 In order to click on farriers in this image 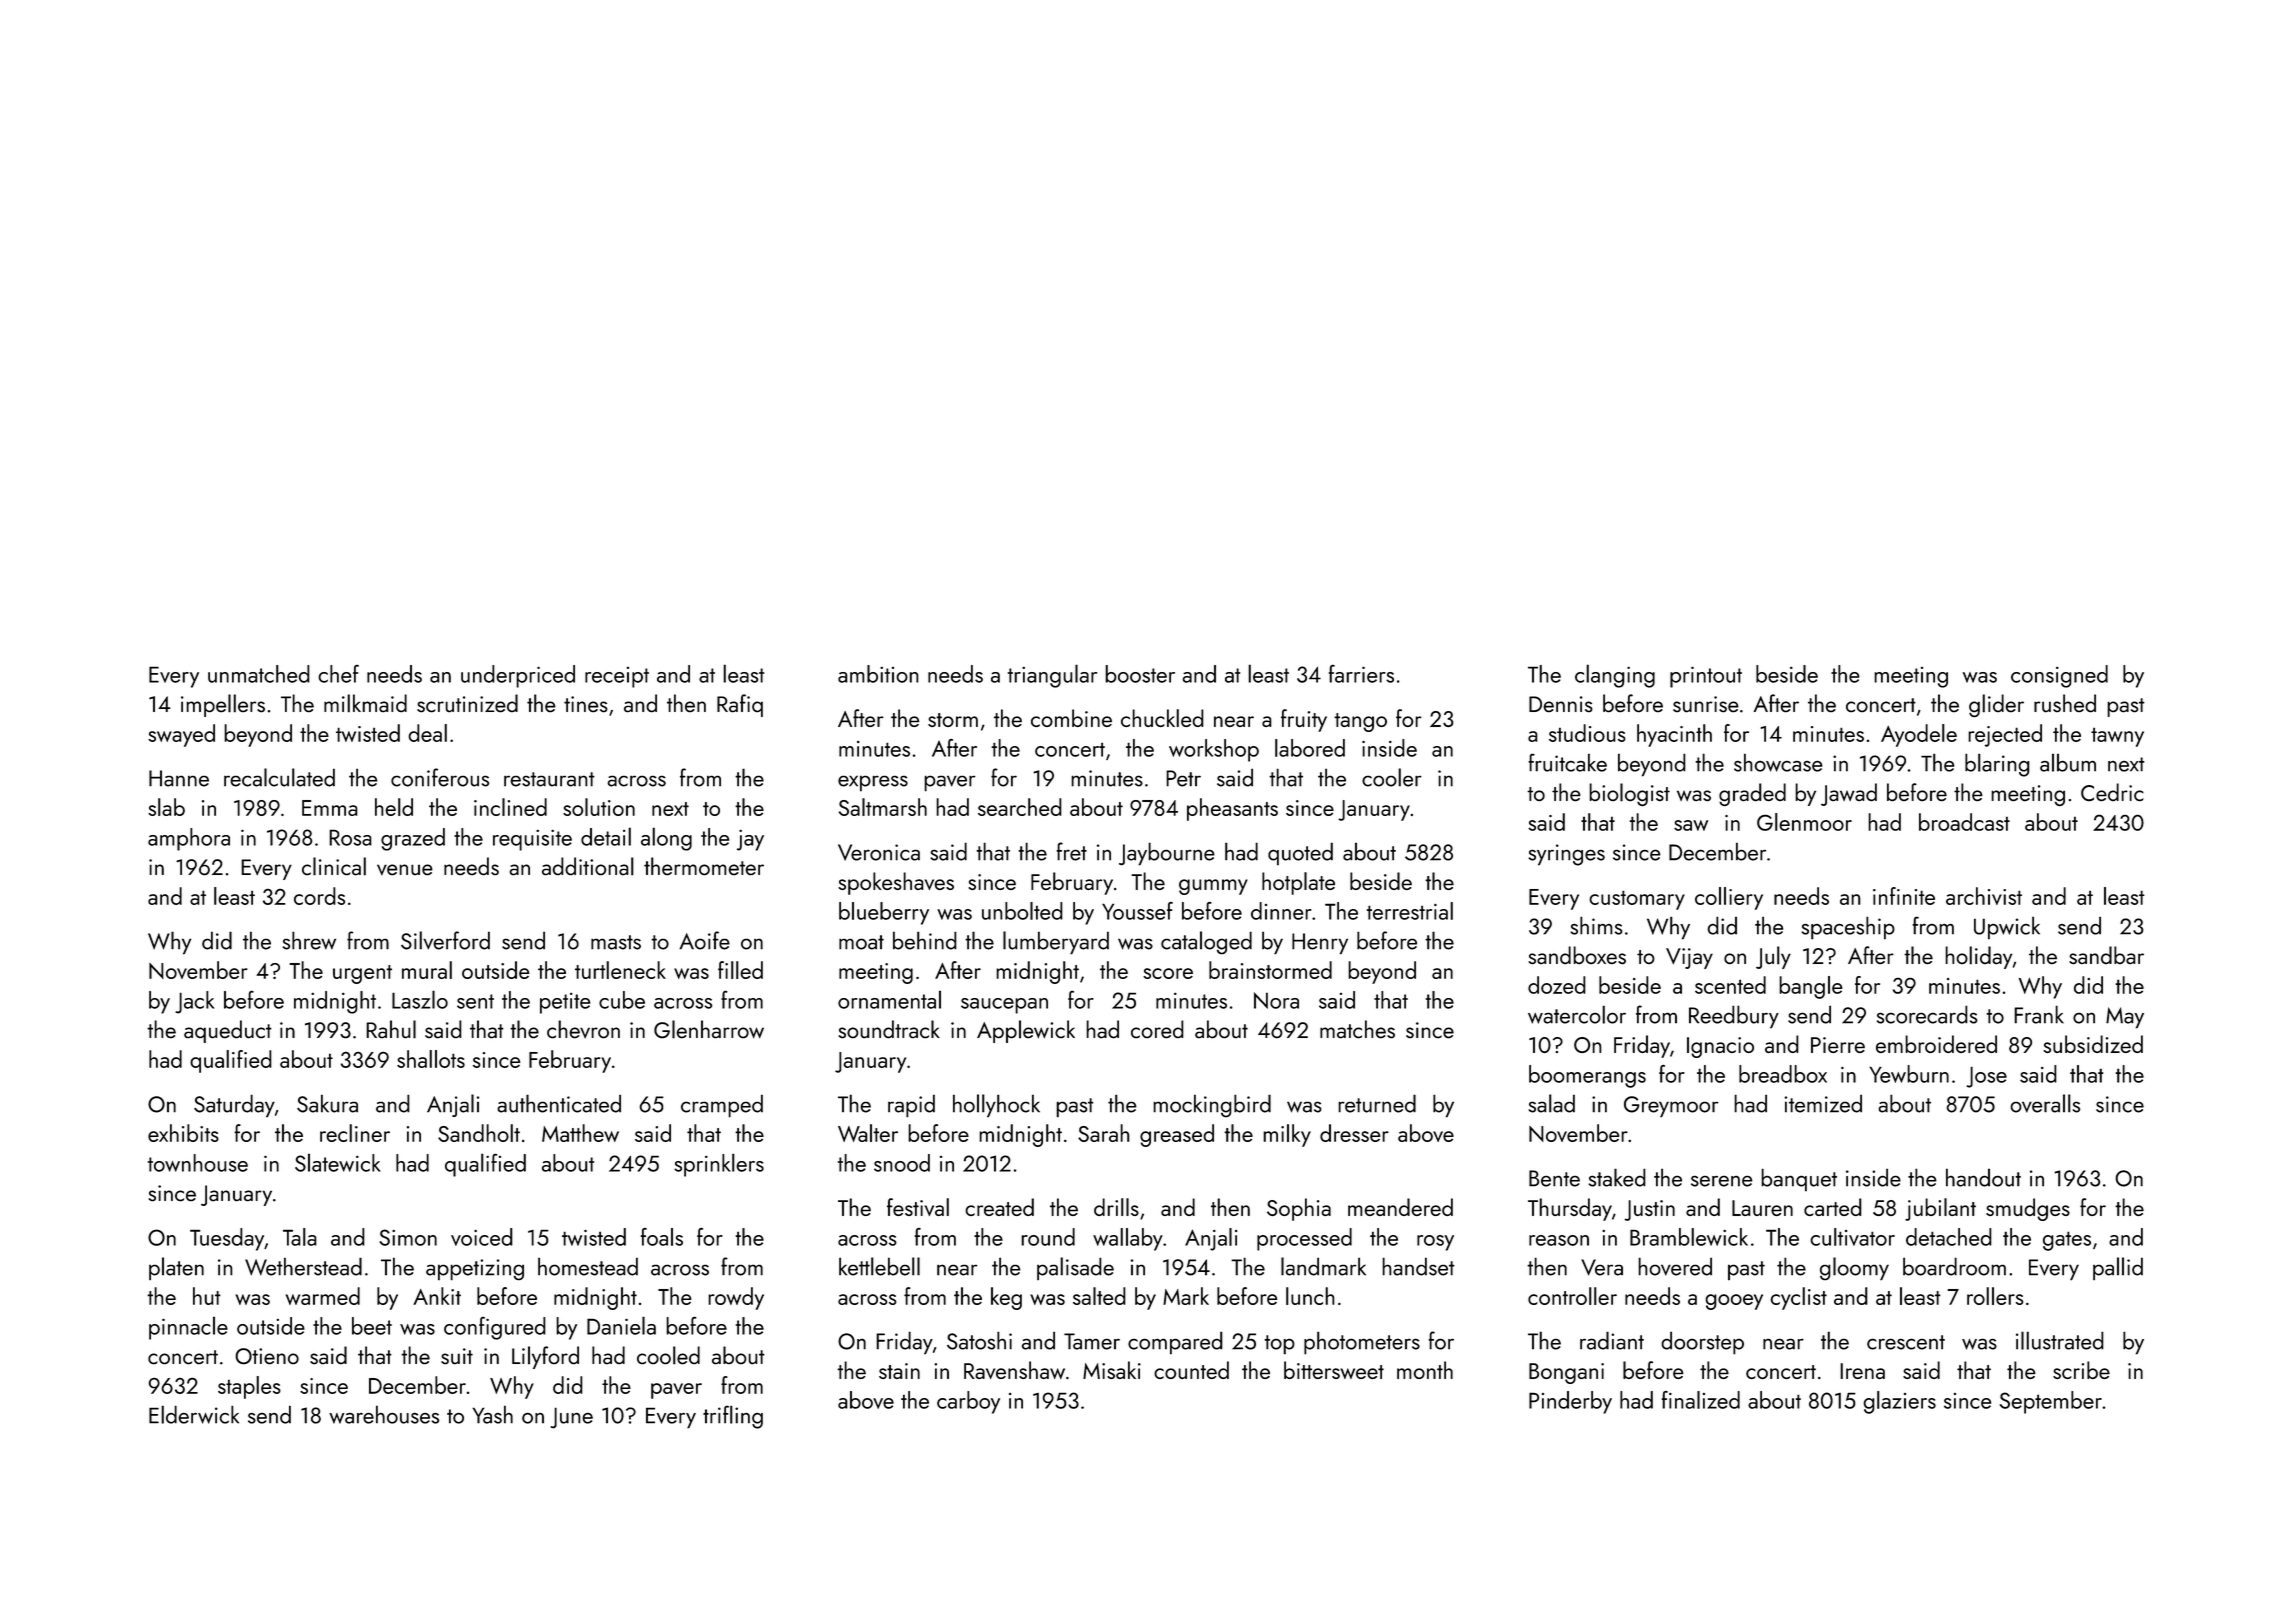, I will do `click(1361, 674)`.
